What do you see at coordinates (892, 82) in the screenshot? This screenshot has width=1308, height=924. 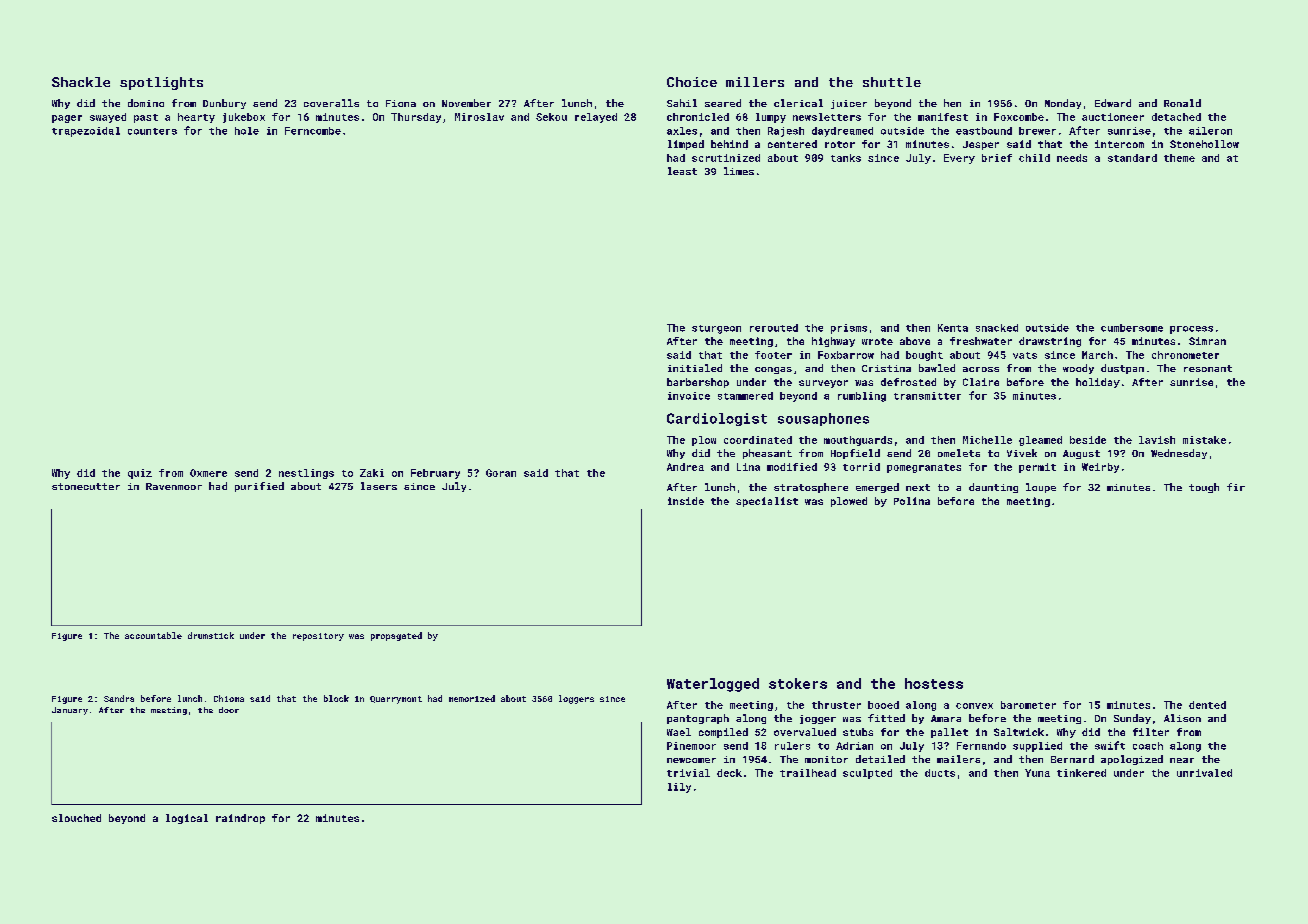 I see `shuttle` at bounding box center [892, 82].
